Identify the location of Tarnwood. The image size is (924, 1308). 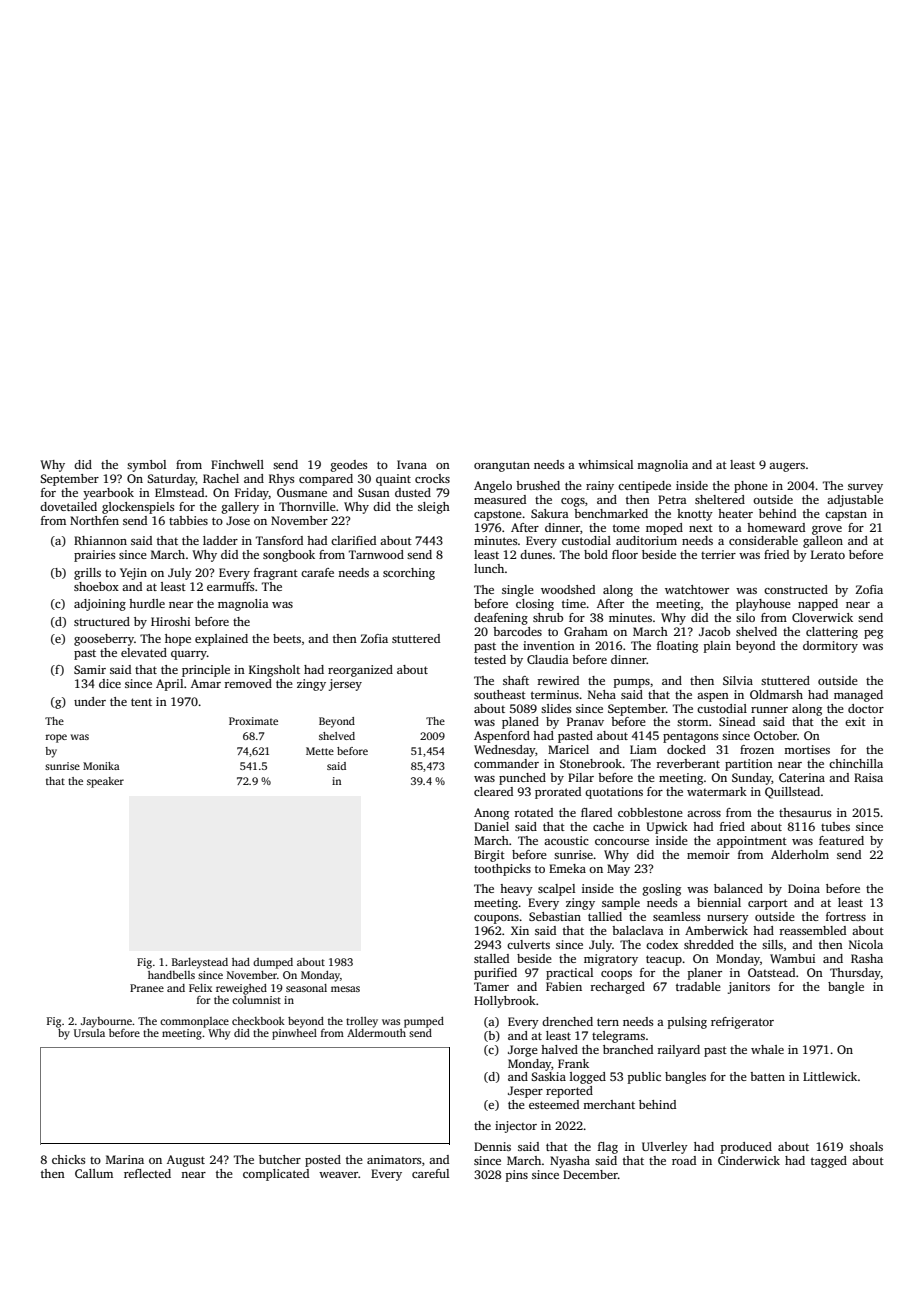
(376, 554).
